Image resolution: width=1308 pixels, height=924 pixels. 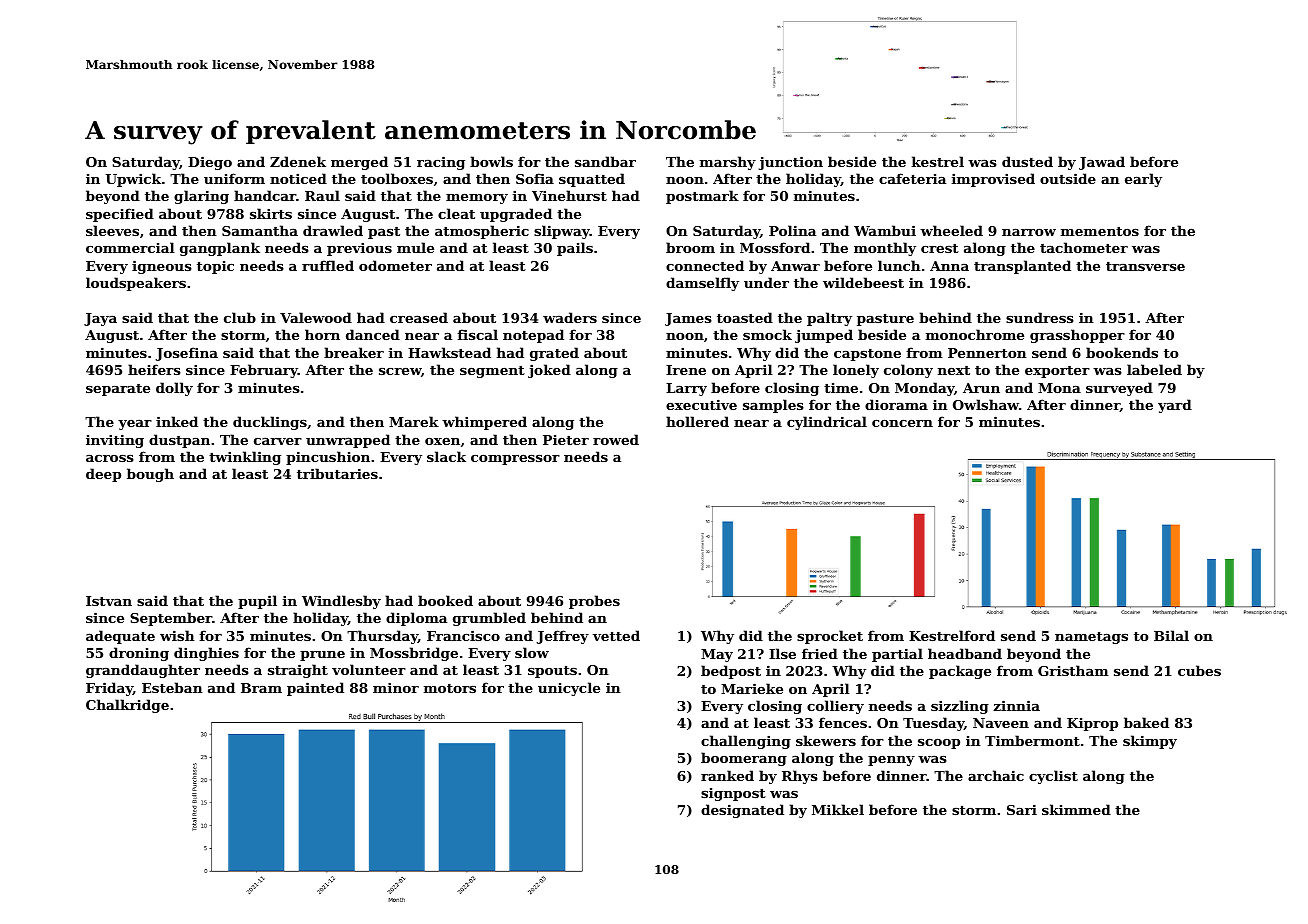 What do you see at coordinates (594, 602) in the screenshot?
I see `probes` at bounding box center [594, 602].
